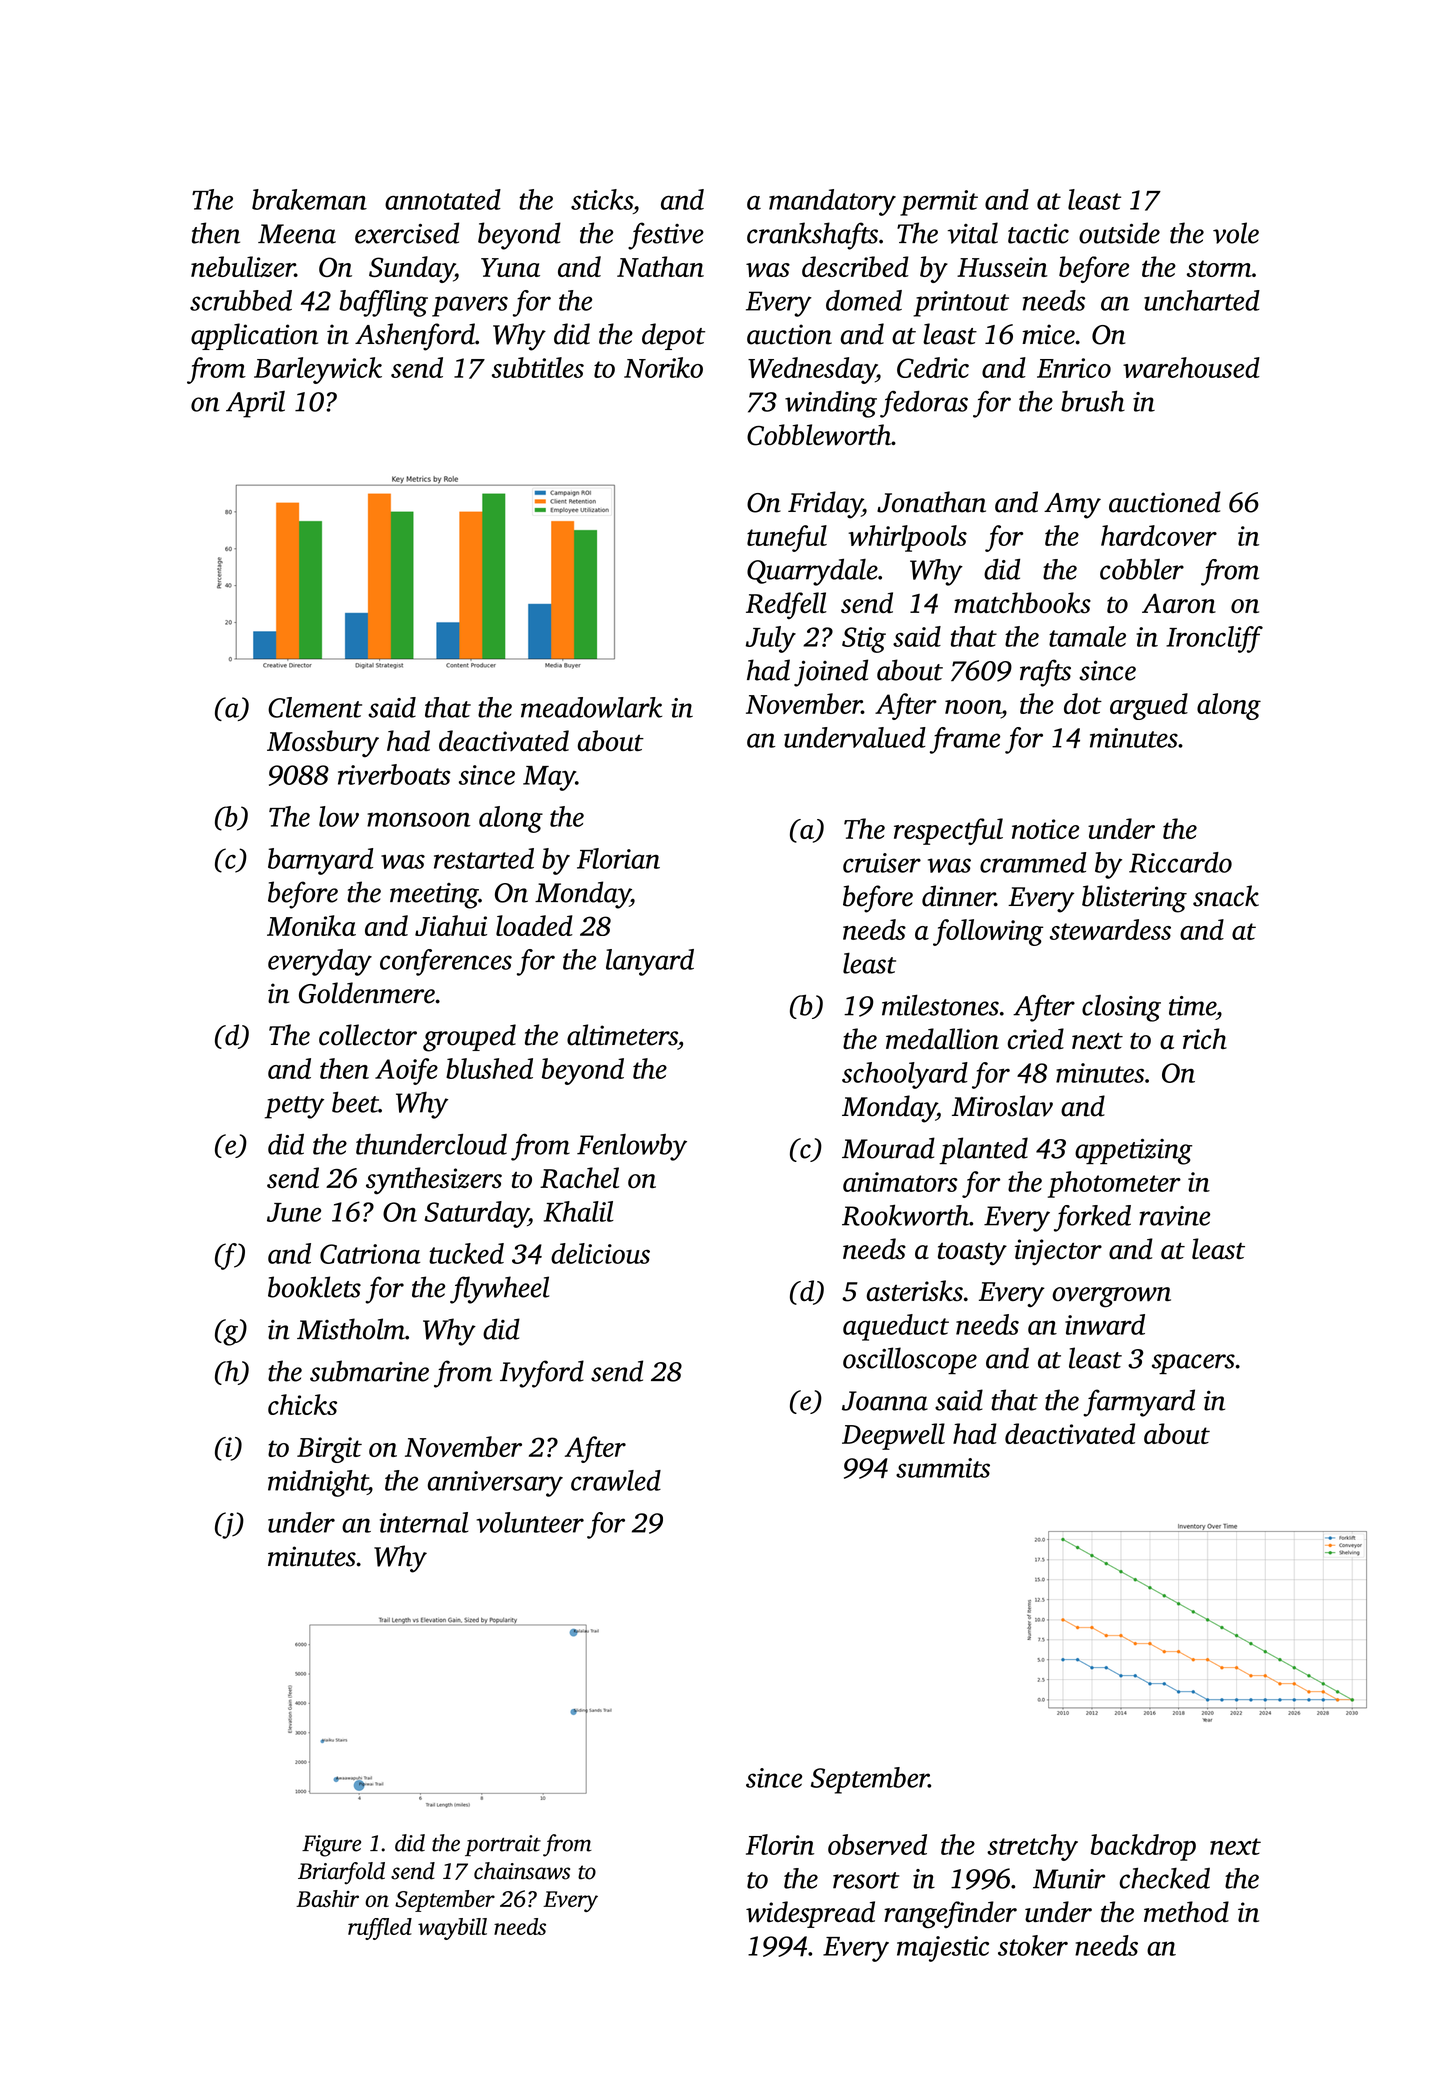  Describe the element at coordinates (1002, 267) in the document. I see `Hussein` at that location.
